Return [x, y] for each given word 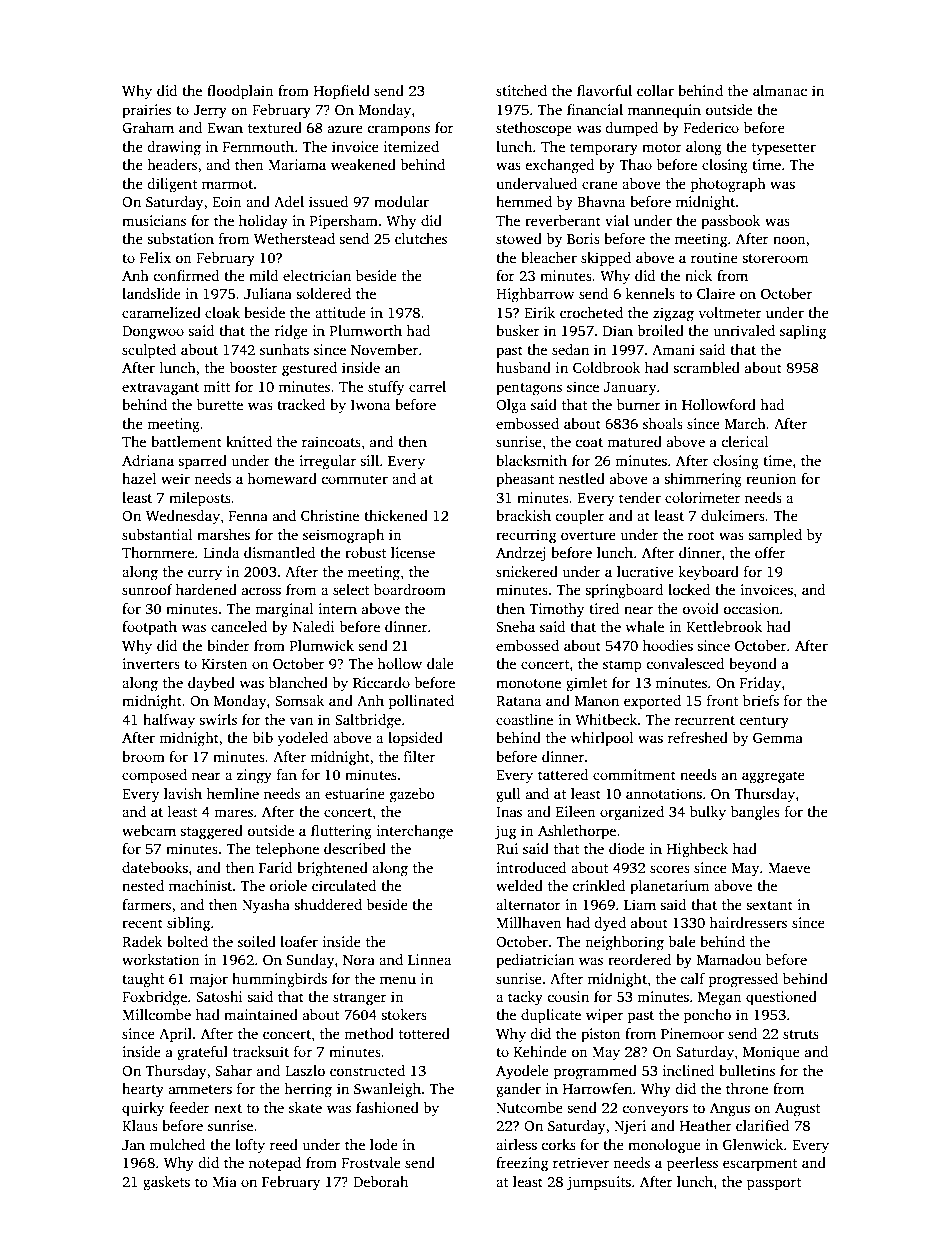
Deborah [380, 1181]
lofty [250, 1146]
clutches [421, 238]
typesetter [784, 149]
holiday [263, 222]
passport [774, 1184]
